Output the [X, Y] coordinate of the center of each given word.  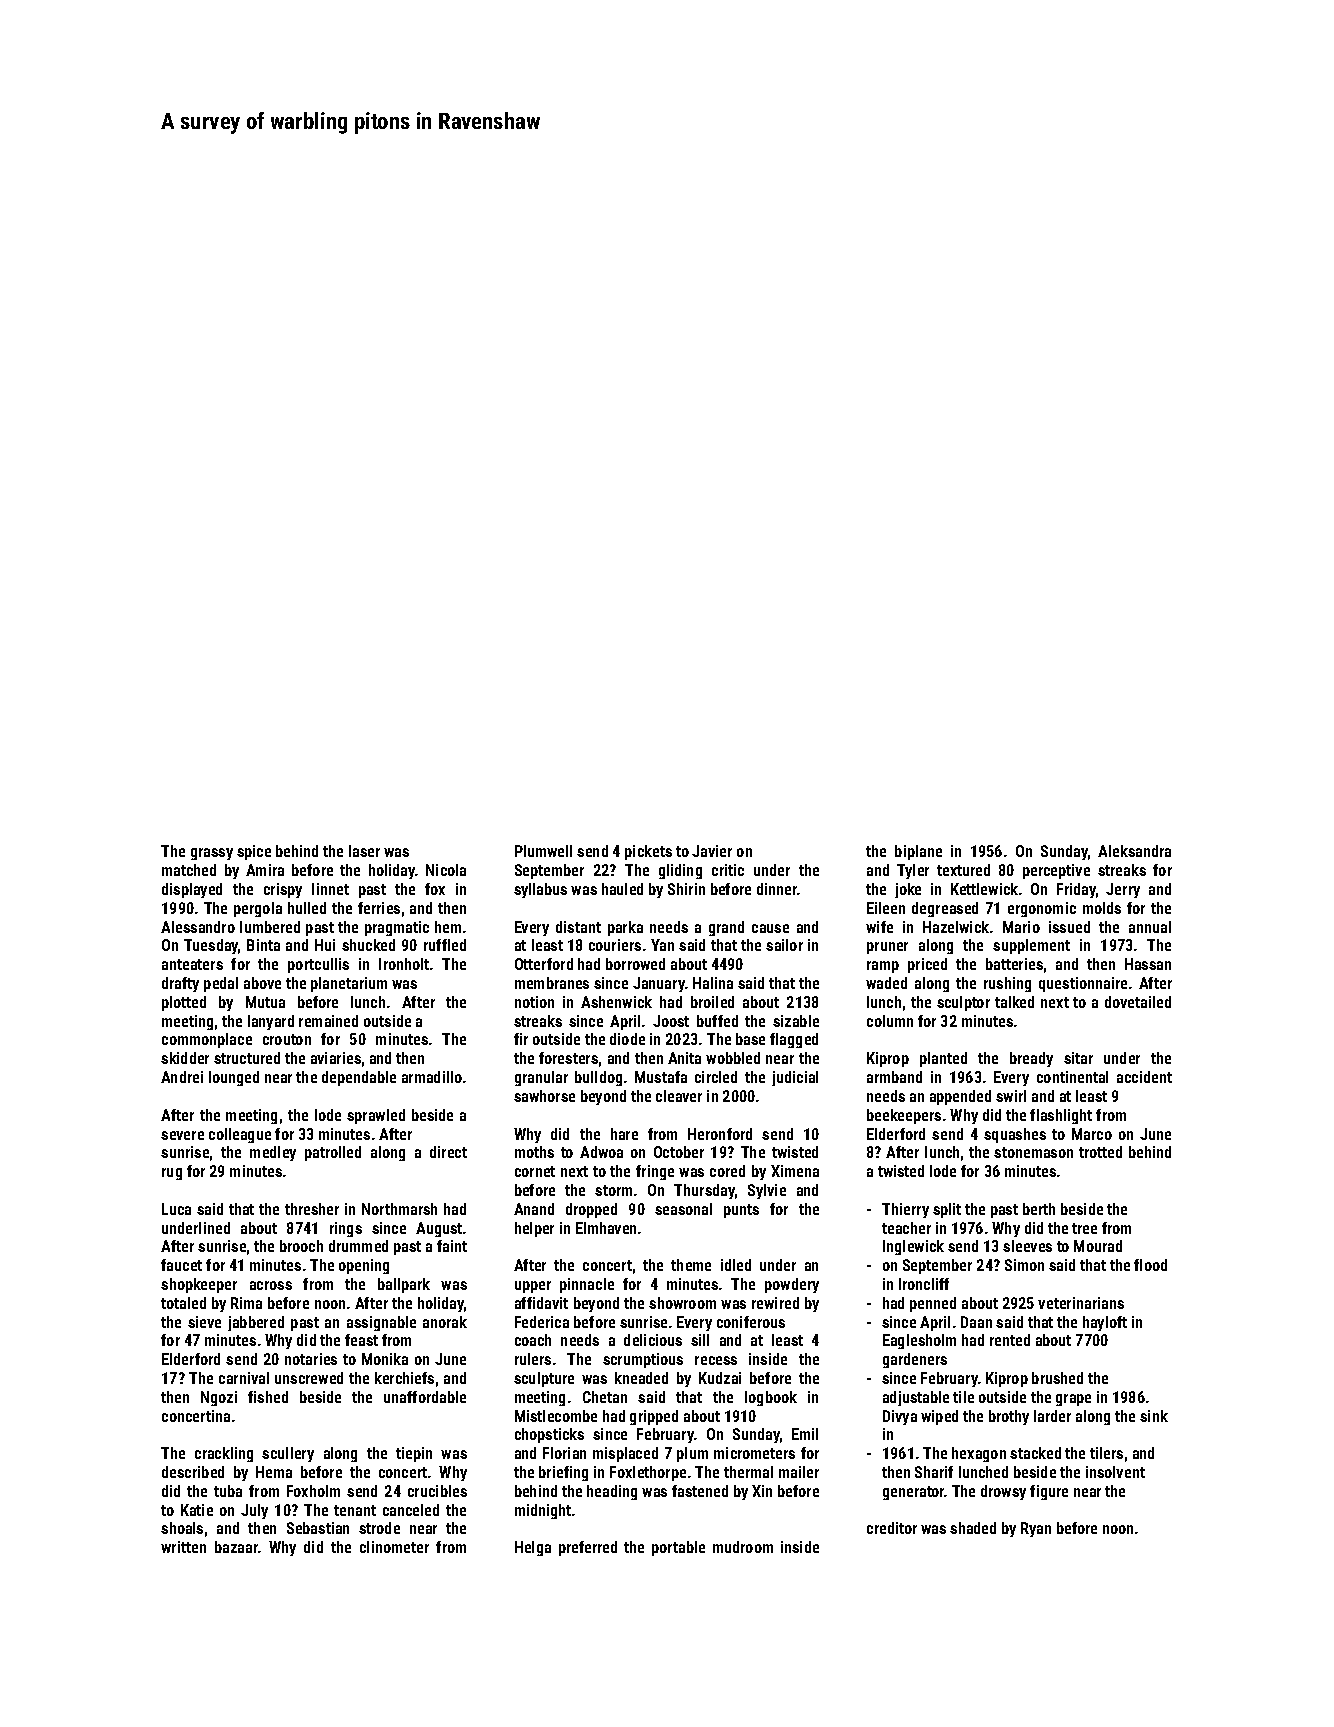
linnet [330, 889]
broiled [712, 1002]
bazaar [236, 1547]
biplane [918, 852]
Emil [805, 1434]
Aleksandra [1134, 851]
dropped [591, 1210]
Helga [533, 1548]
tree [1084, 1228]
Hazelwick [956, 927]
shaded [973, 1528]
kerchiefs [404, 1378]
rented [1010, 1340]
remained [328, 1021]
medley [273, 1153]
